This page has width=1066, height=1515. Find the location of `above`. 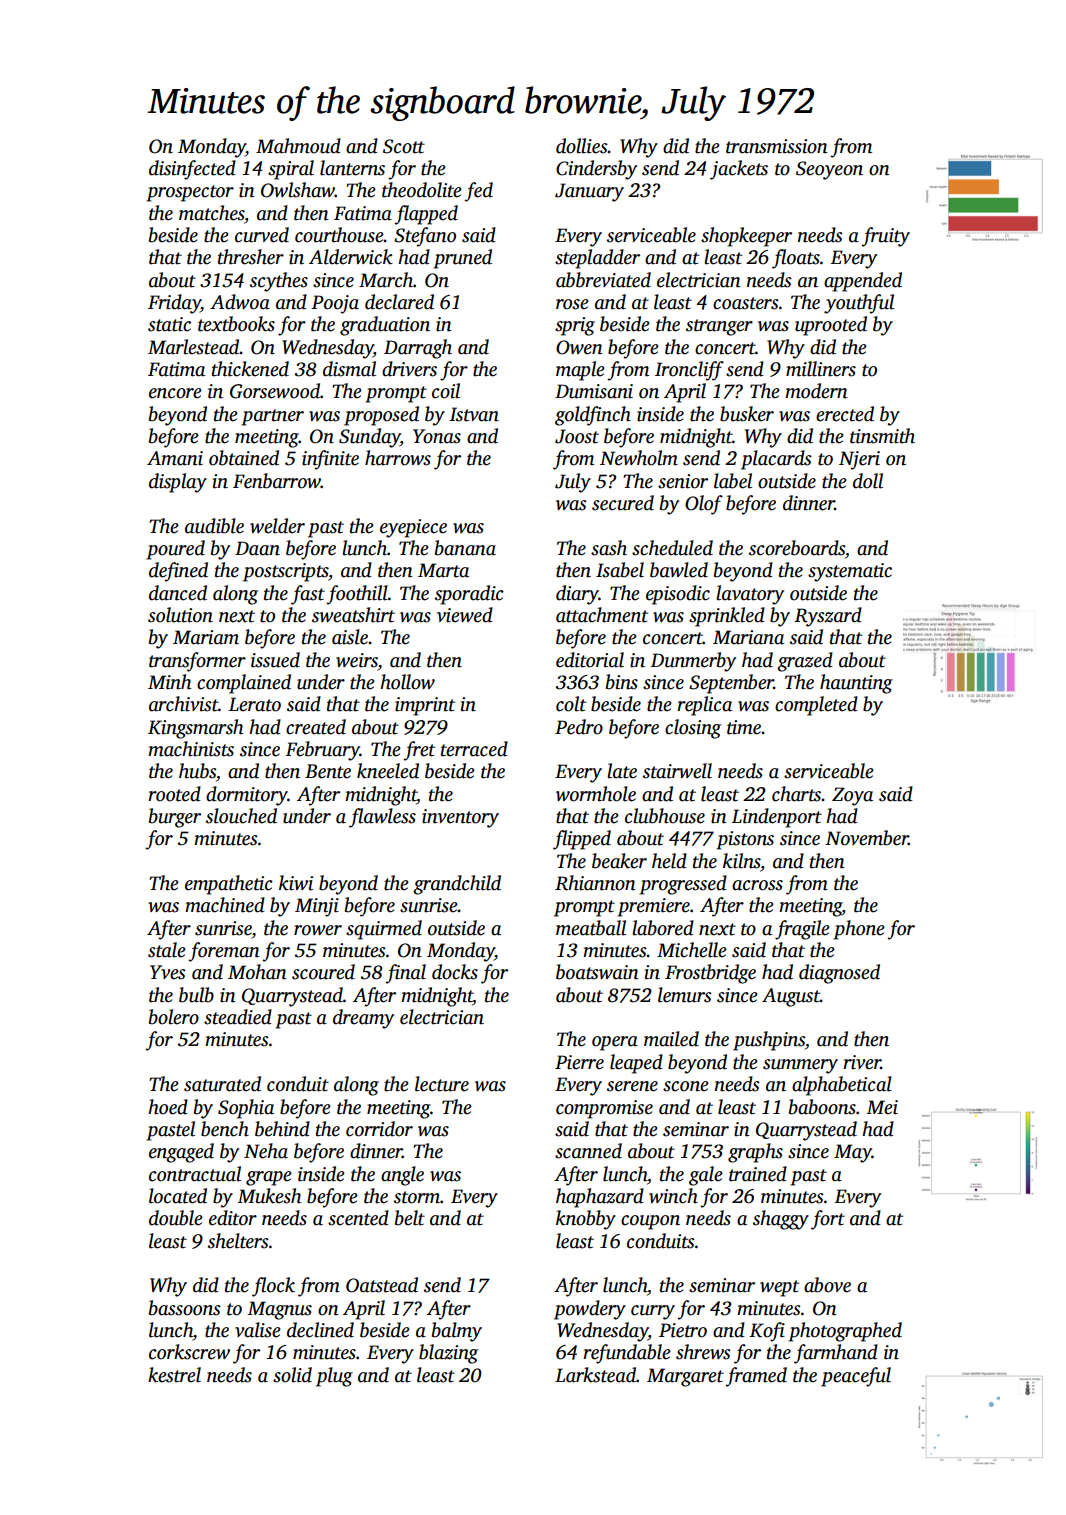

above is located at coordinates (827, 1285).
